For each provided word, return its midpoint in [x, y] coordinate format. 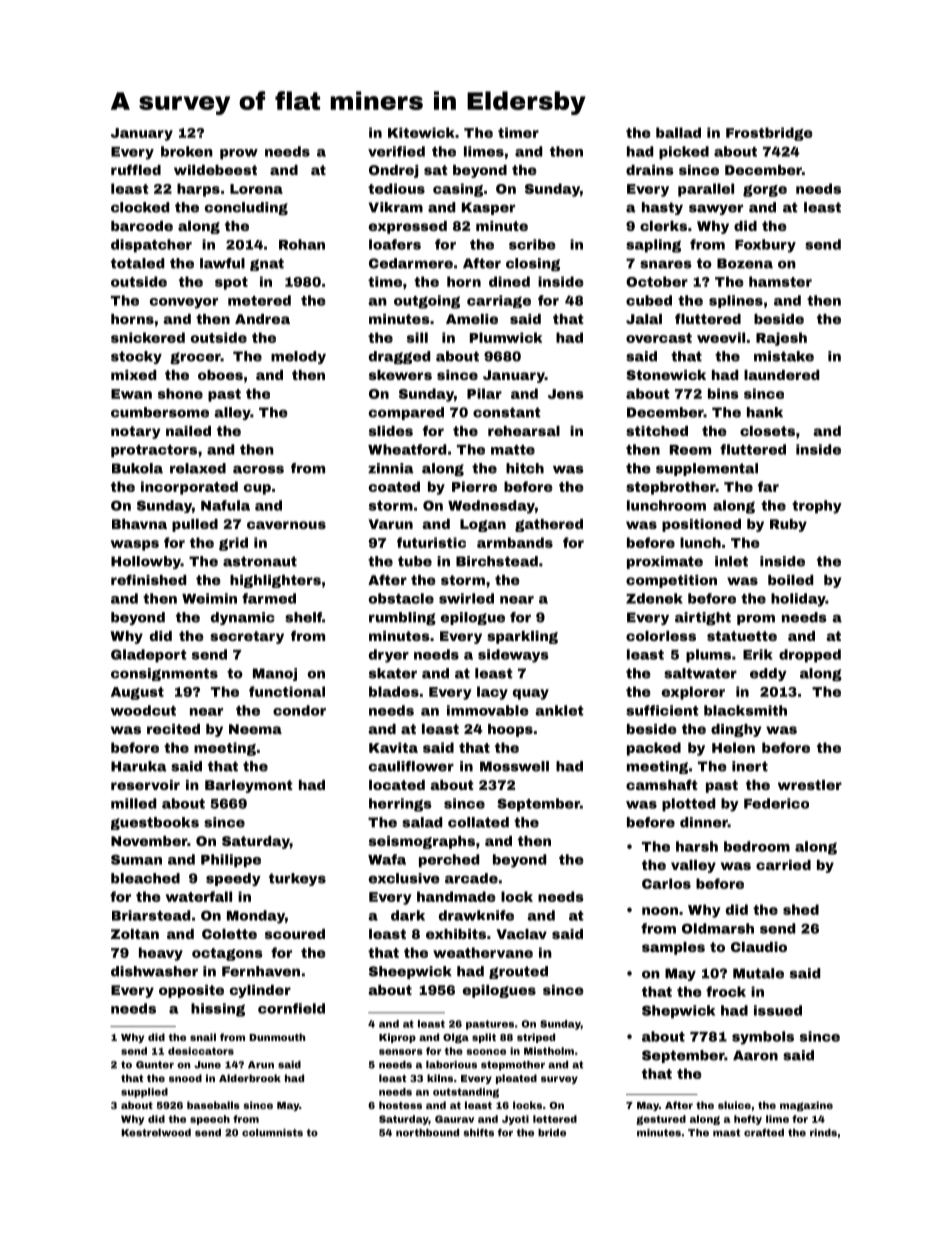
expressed [408, 227]
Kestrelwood [156, 1133]
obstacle [401, 598]
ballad [678, 132]
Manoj [275, 674]
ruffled [136, 169]
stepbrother [671, 488]
